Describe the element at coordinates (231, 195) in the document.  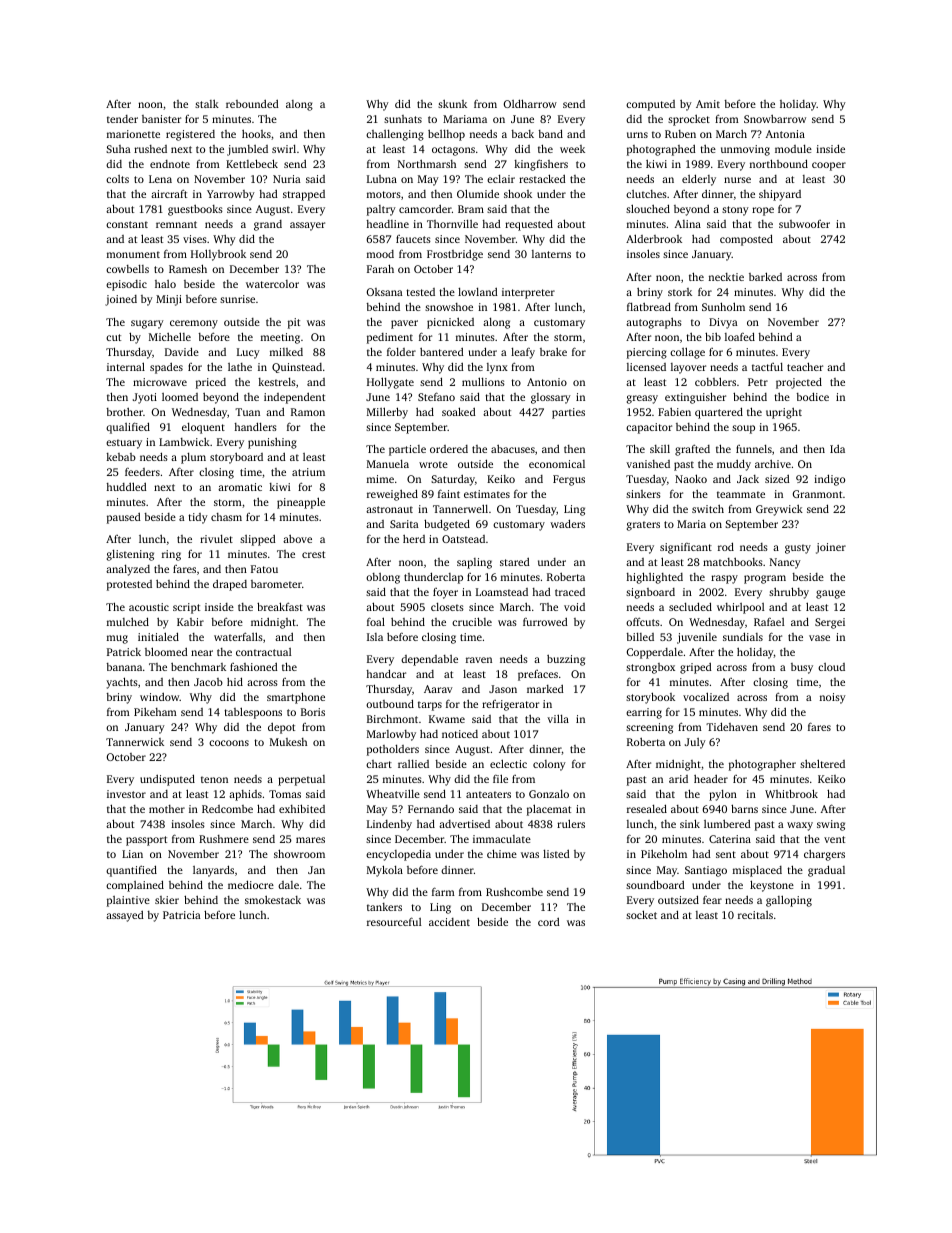
I see `Yarrowby` at that location.
